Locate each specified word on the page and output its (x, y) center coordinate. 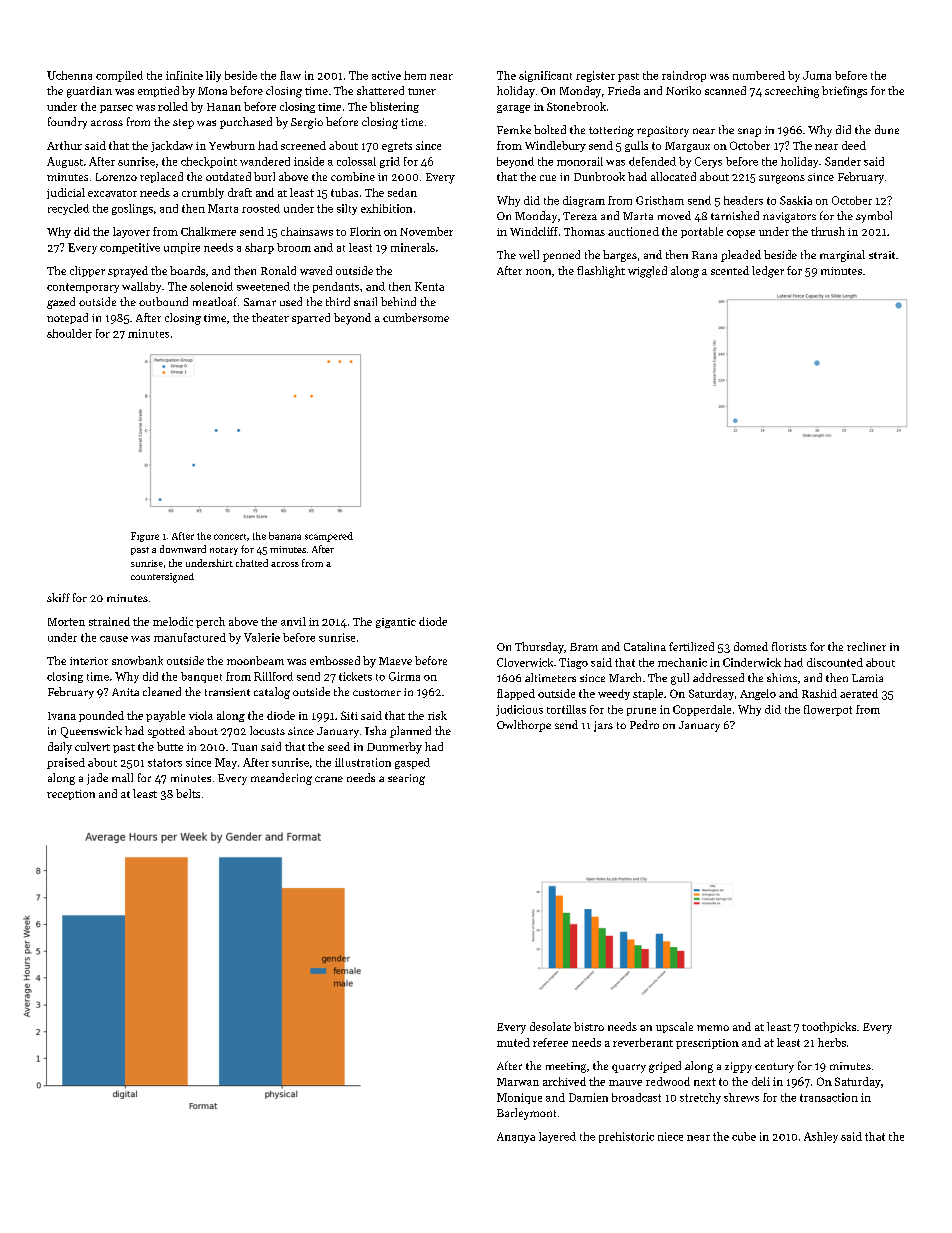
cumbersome (416, 317)
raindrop (684, 76)
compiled (119, 76)
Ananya (516, 1137)
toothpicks (829, 1027)
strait (882, 255)
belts (188, 793)
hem (415, 75)
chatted (252, 563)
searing (406, 779)
